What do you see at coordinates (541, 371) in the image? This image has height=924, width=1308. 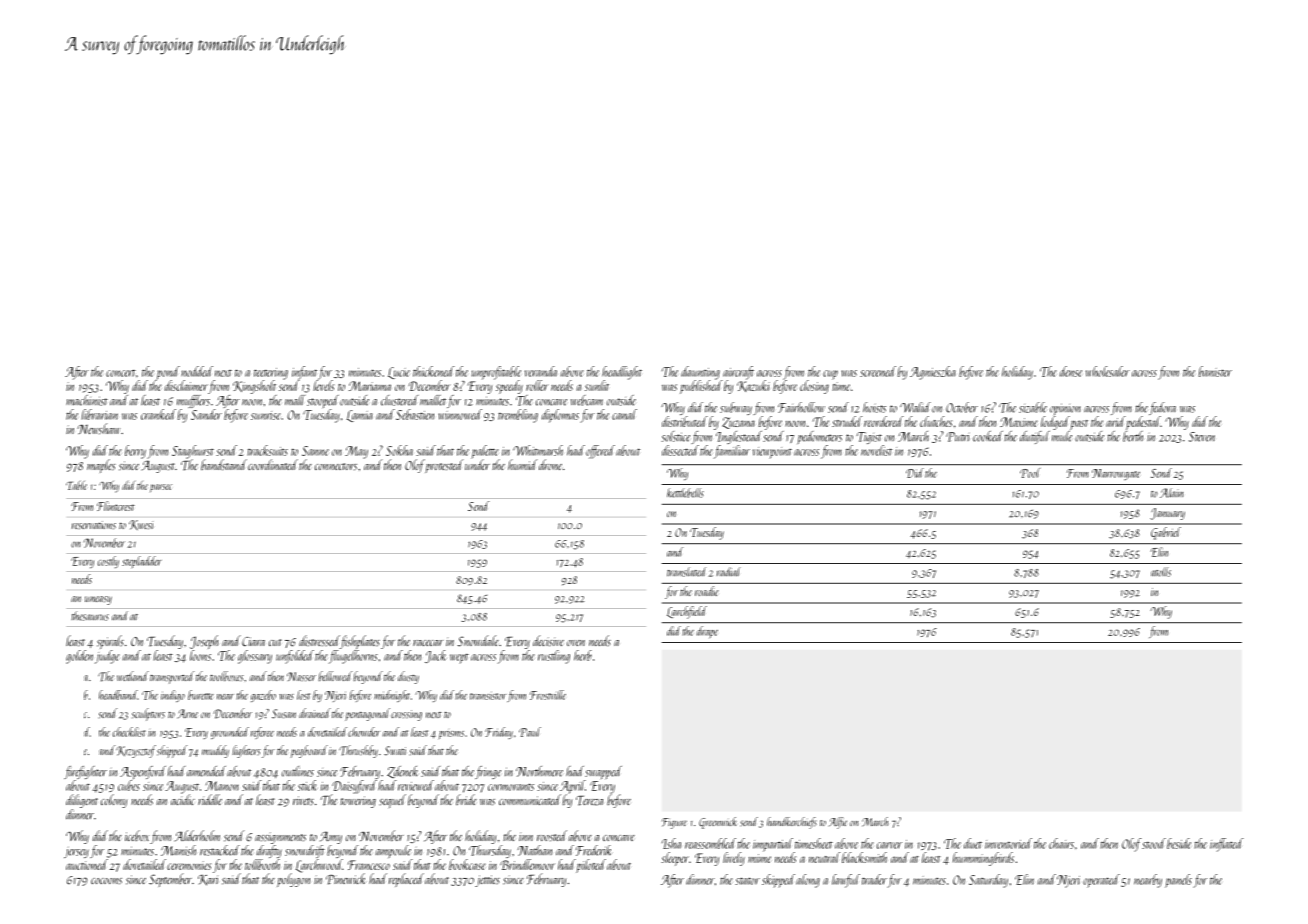 I see `veranda` at bounding box center [541, 371].
